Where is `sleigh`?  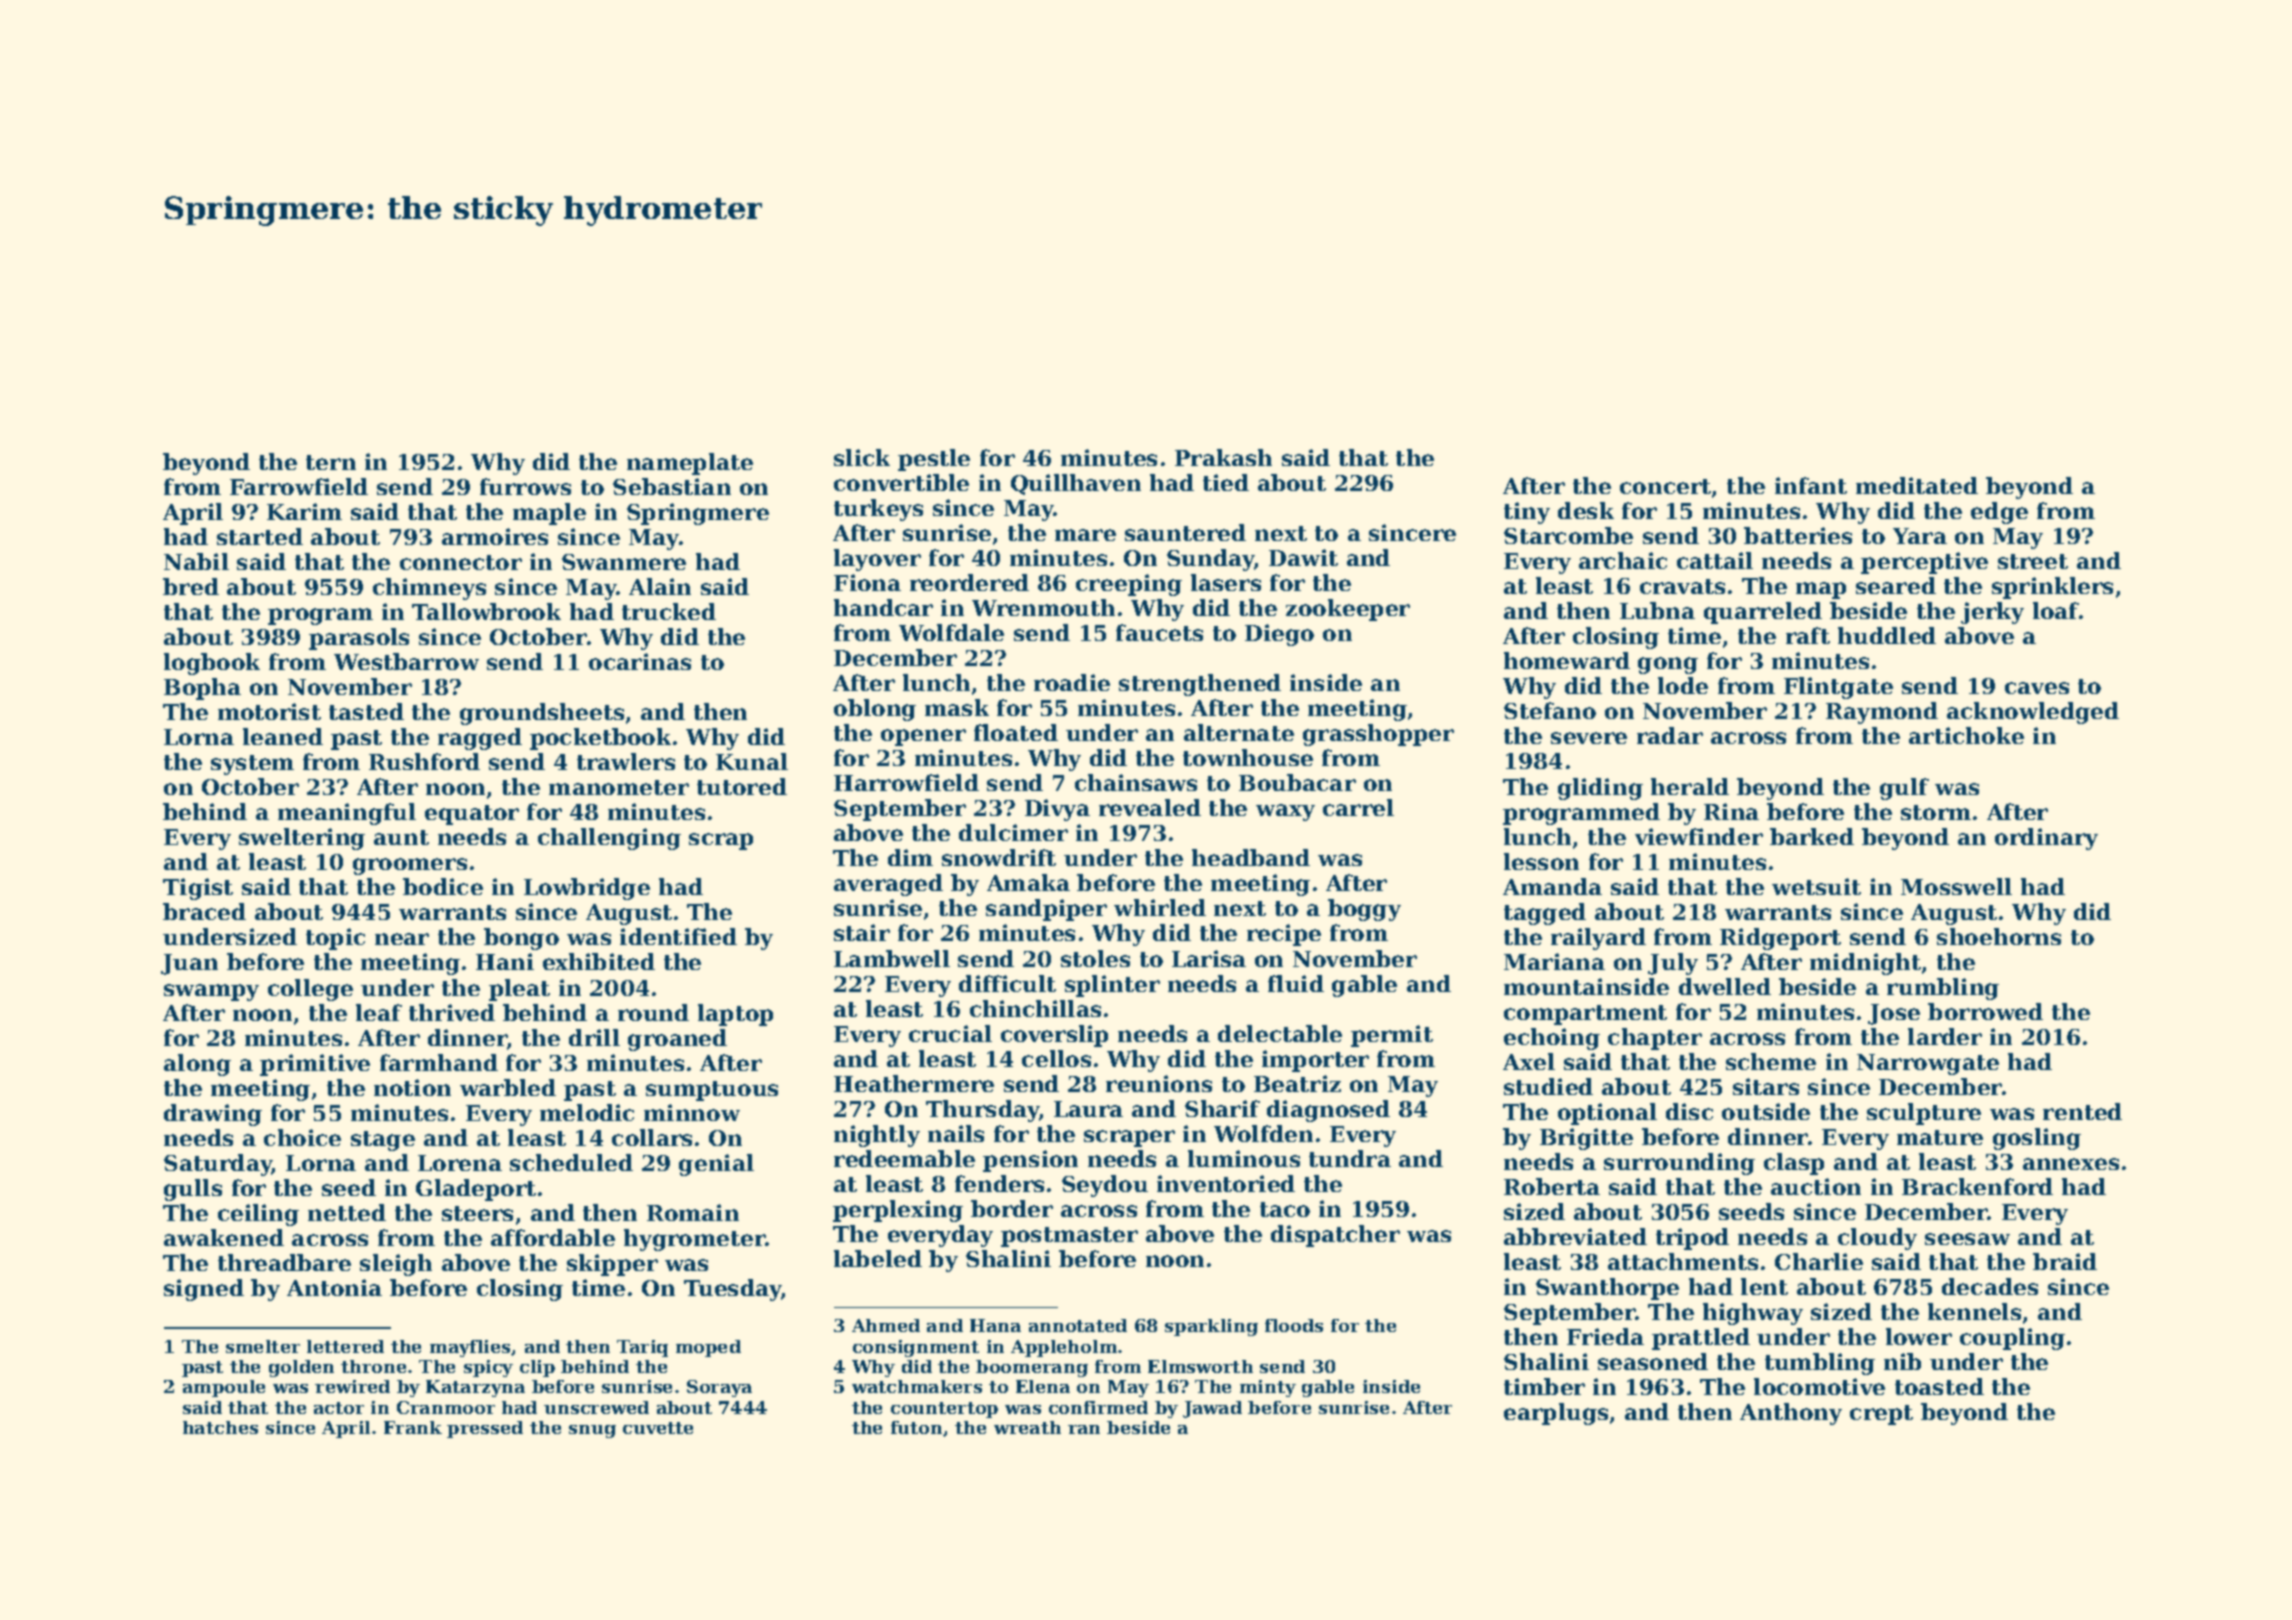 sleigh is located at coordinates (396, 1265).
